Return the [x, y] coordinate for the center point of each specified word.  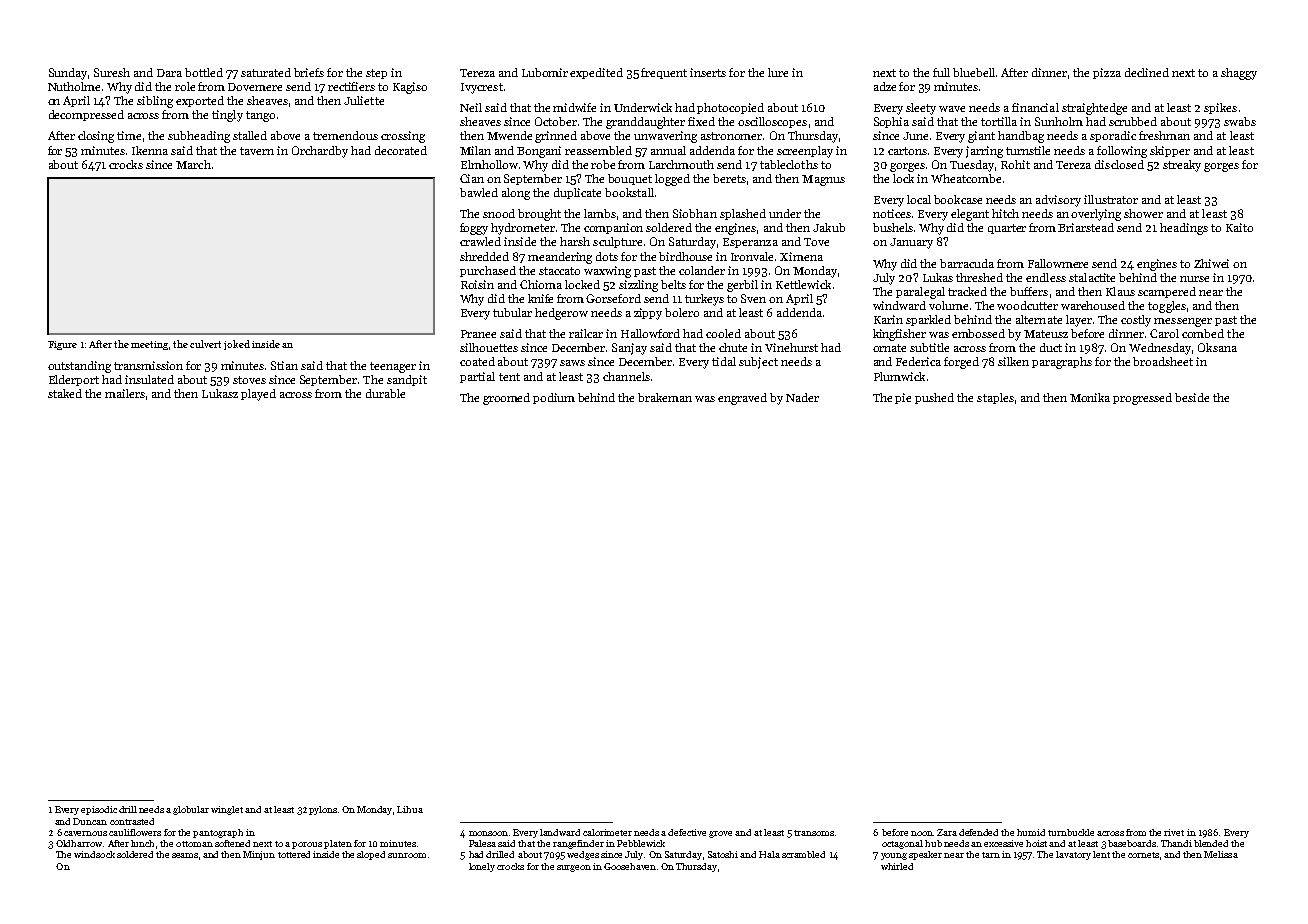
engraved [742, 399]
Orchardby [320, 152]
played [258, 395]
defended [978, 832]
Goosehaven [630, 866]
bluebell [974, 72]
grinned [556, 137]
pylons [323, 810]
